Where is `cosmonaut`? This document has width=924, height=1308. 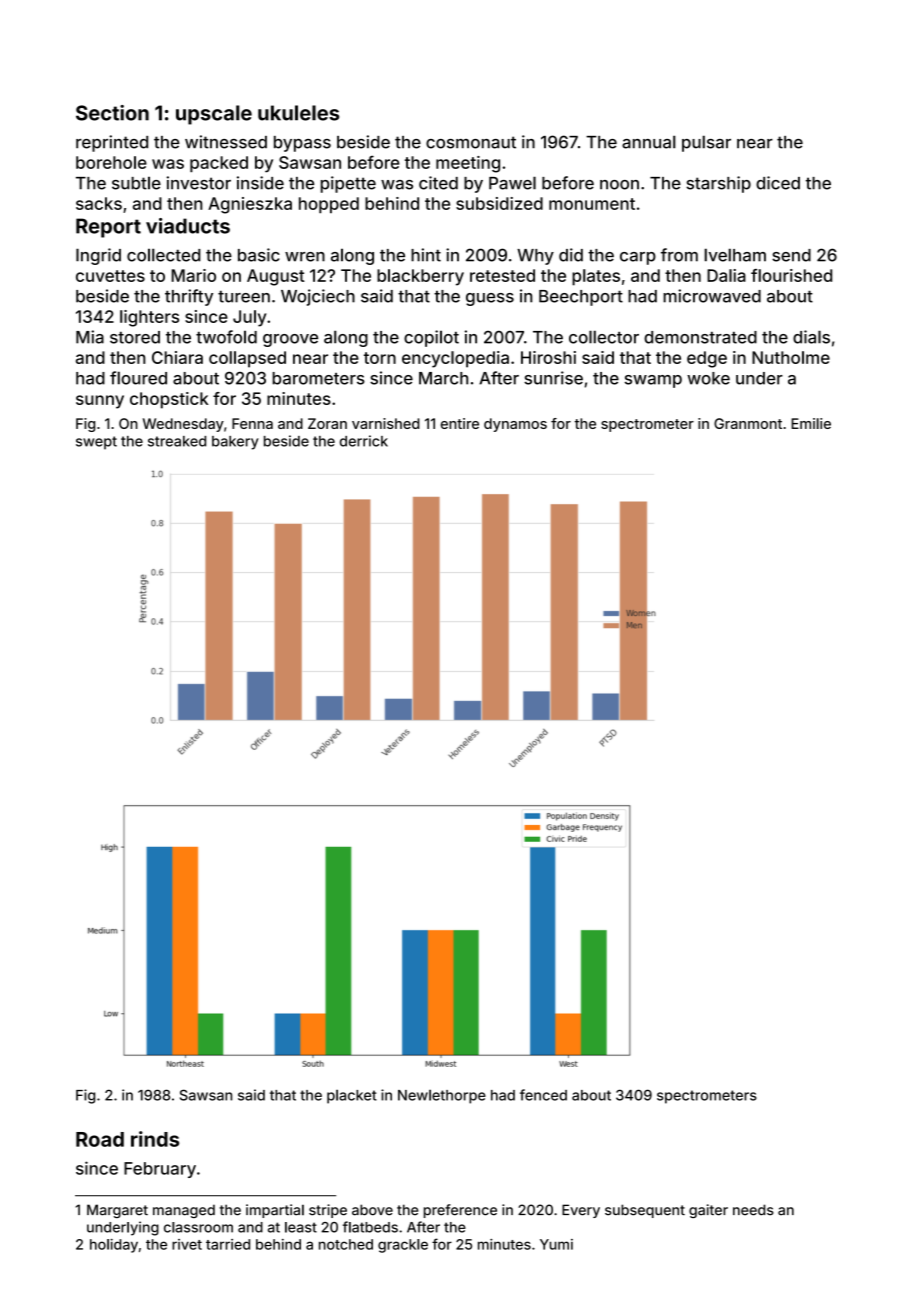 cosmonaut is located at coordinates (471, 142).
